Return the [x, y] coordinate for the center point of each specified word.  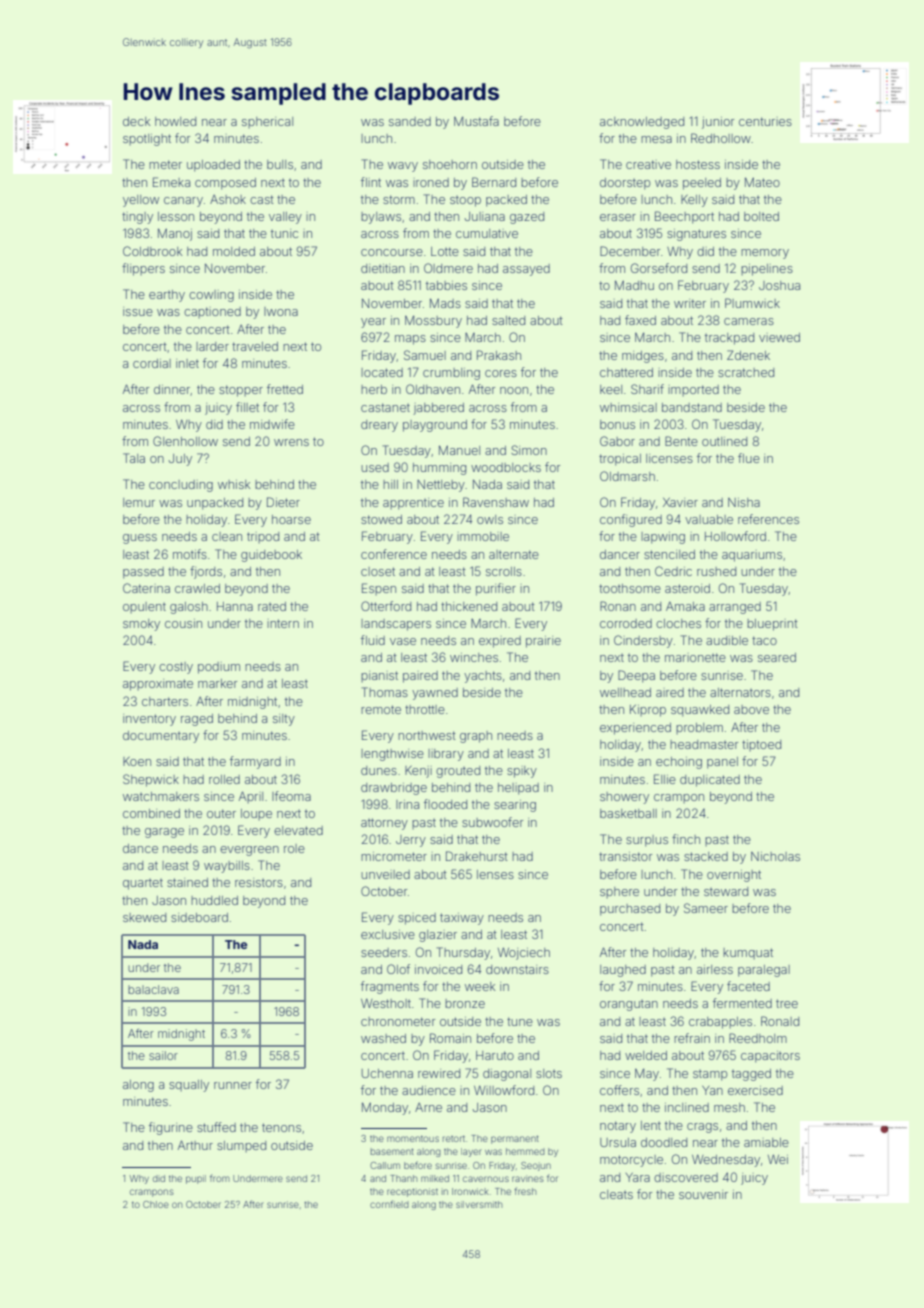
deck [136, 121]
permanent [515, 1140]
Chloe [156, 1204]
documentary [161, 737]
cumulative [487, 233]
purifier [496, 589]
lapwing [663, 538]
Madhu [634, 285]
